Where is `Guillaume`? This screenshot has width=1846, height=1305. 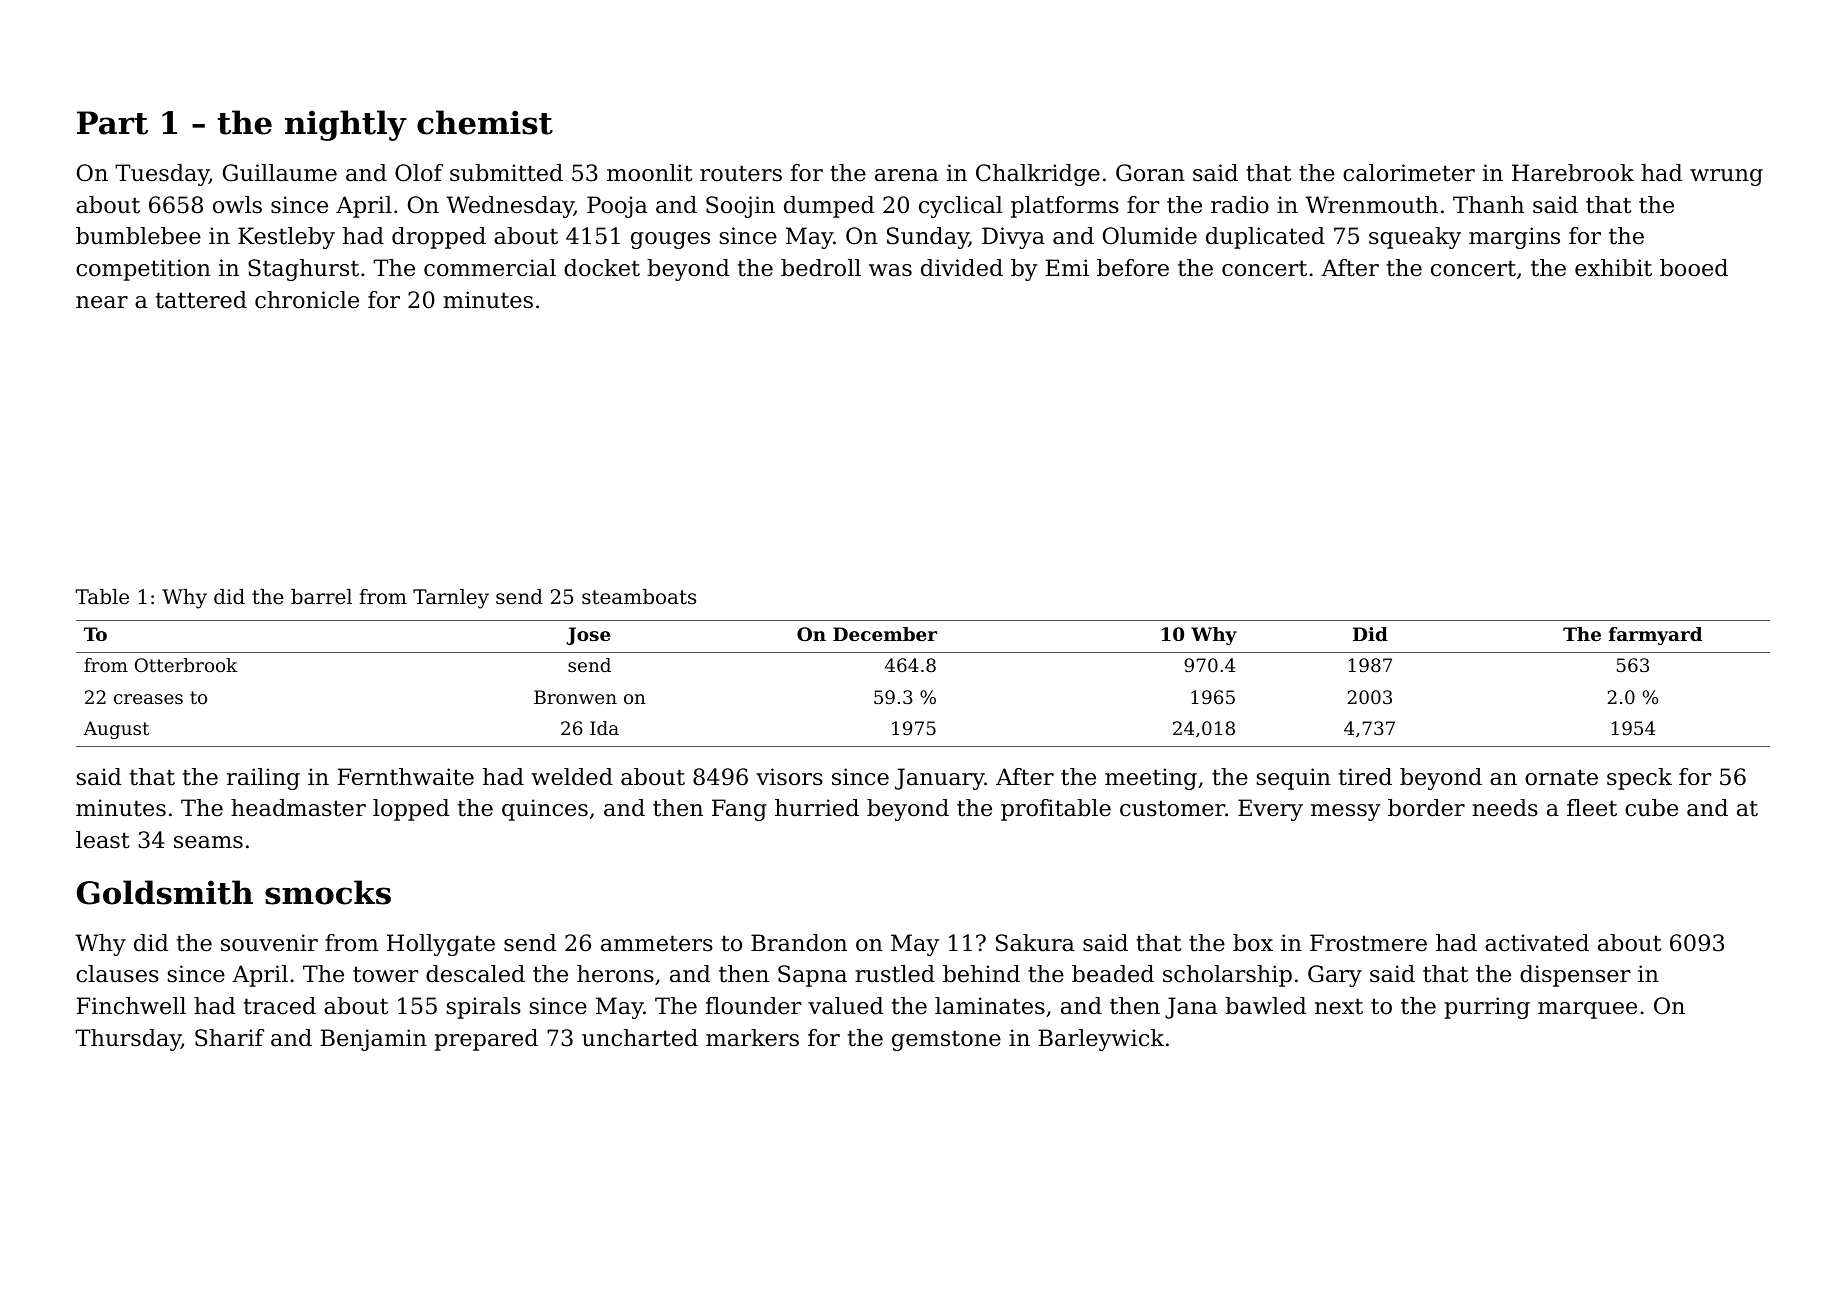 Guillaume is located at coordinates (280, 173).
